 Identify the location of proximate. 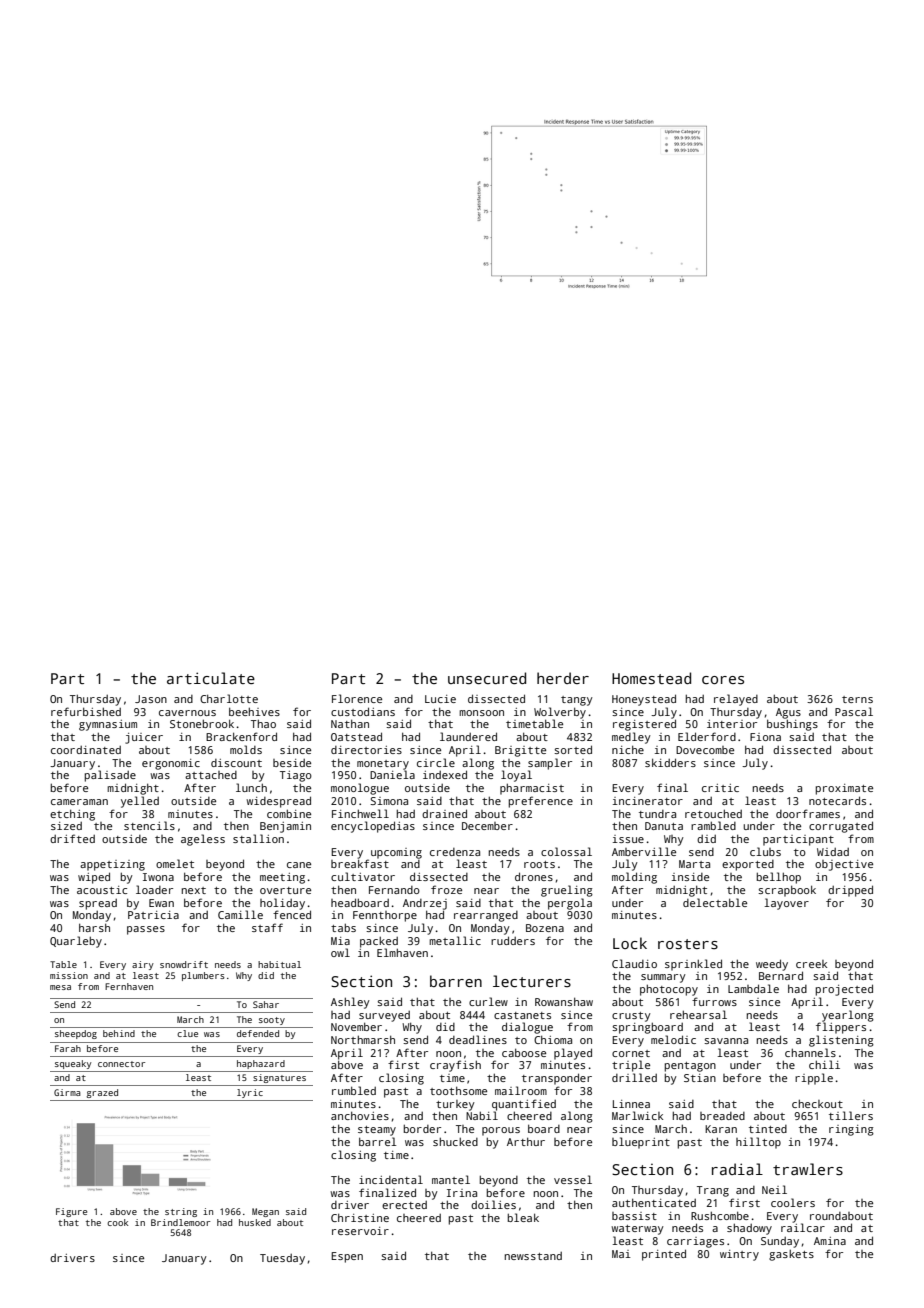
(844, 789).
